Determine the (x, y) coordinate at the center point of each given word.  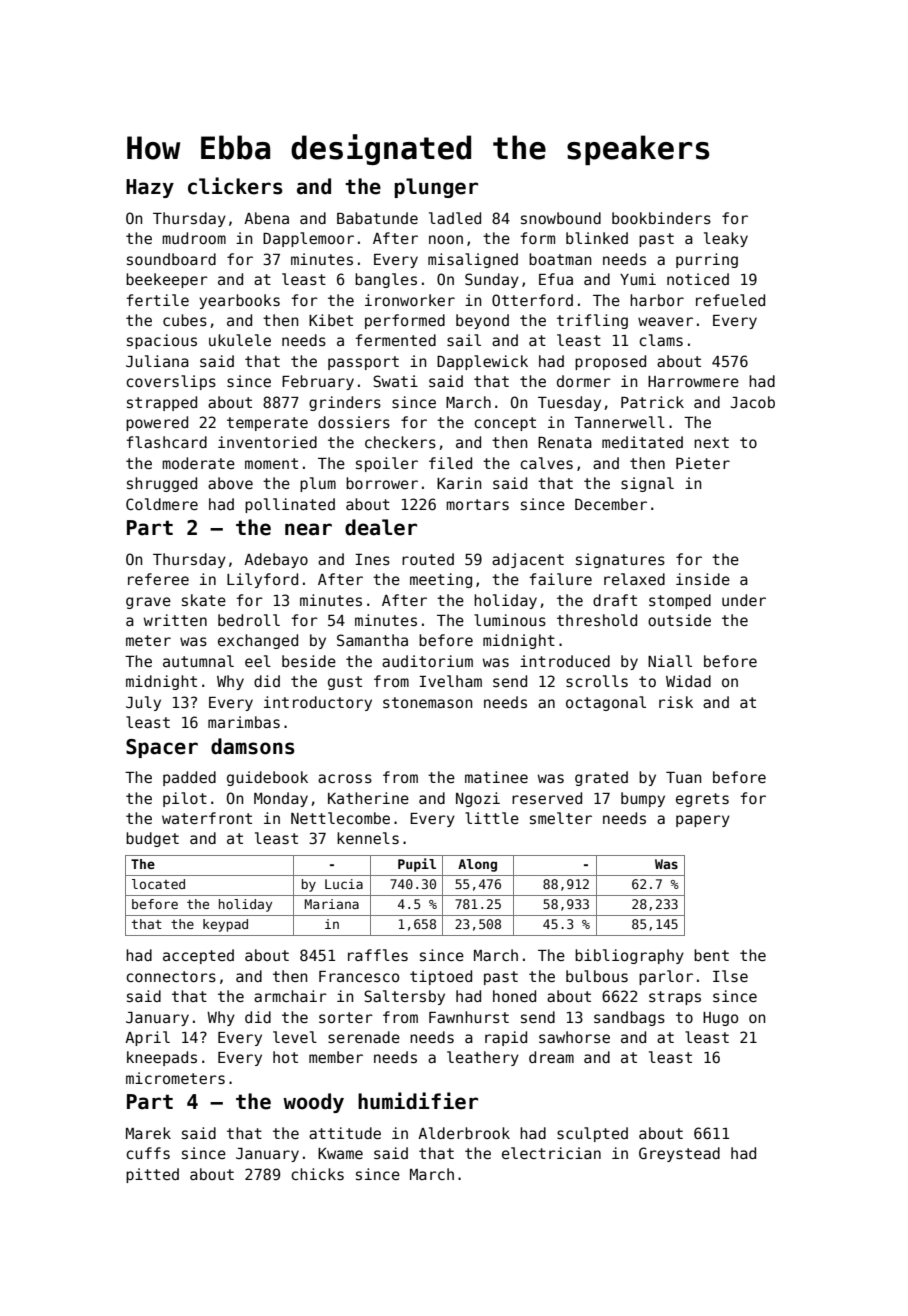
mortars (477, 504)
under (744, 600)
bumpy (643, 799)
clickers (235, 186)
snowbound (561, 218)
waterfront (207, 818)
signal (647, 484)
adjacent (528, 560)
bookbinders (661, 218)
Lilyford (262, 580)
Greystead (679, 1154)
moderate (198, 463)
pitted (152, 1175)
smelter (561, 818)
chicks (317, 1174)
